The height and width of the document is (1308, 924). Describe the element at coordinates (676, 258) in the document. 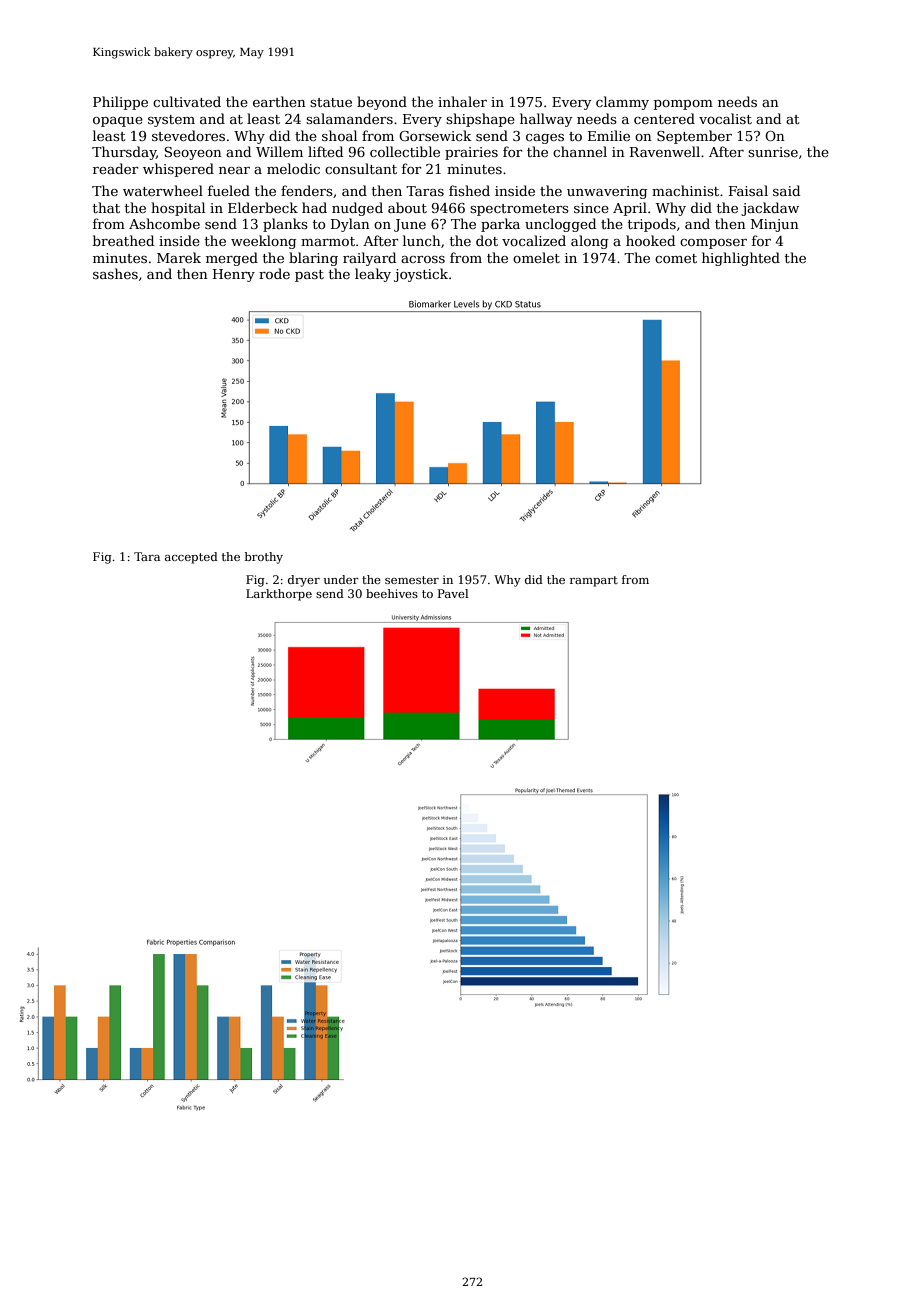

I see `comet` at that location.
